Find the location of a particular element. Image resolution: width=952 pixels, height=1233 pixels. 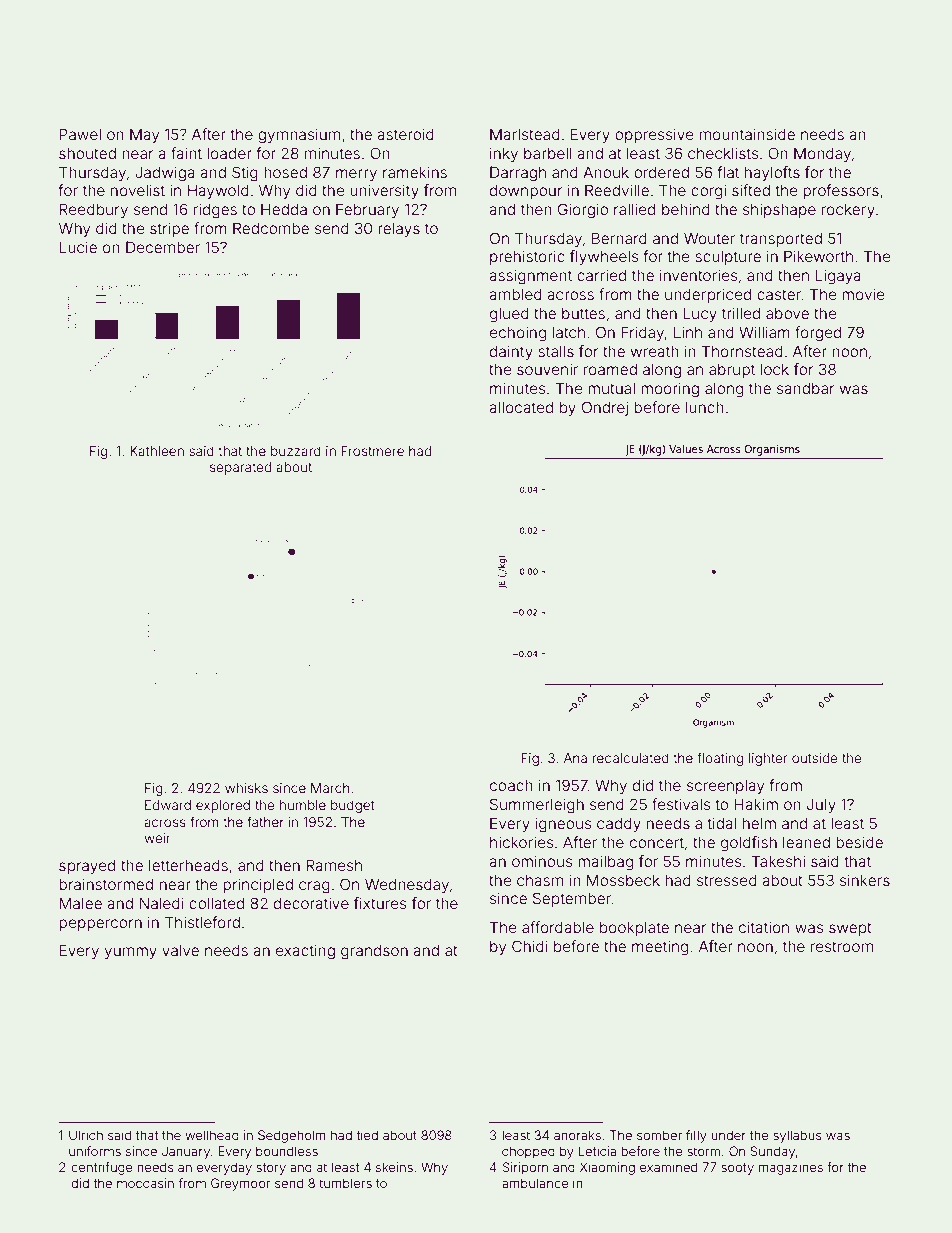

asteroid is located at coordinates (405, 134).
